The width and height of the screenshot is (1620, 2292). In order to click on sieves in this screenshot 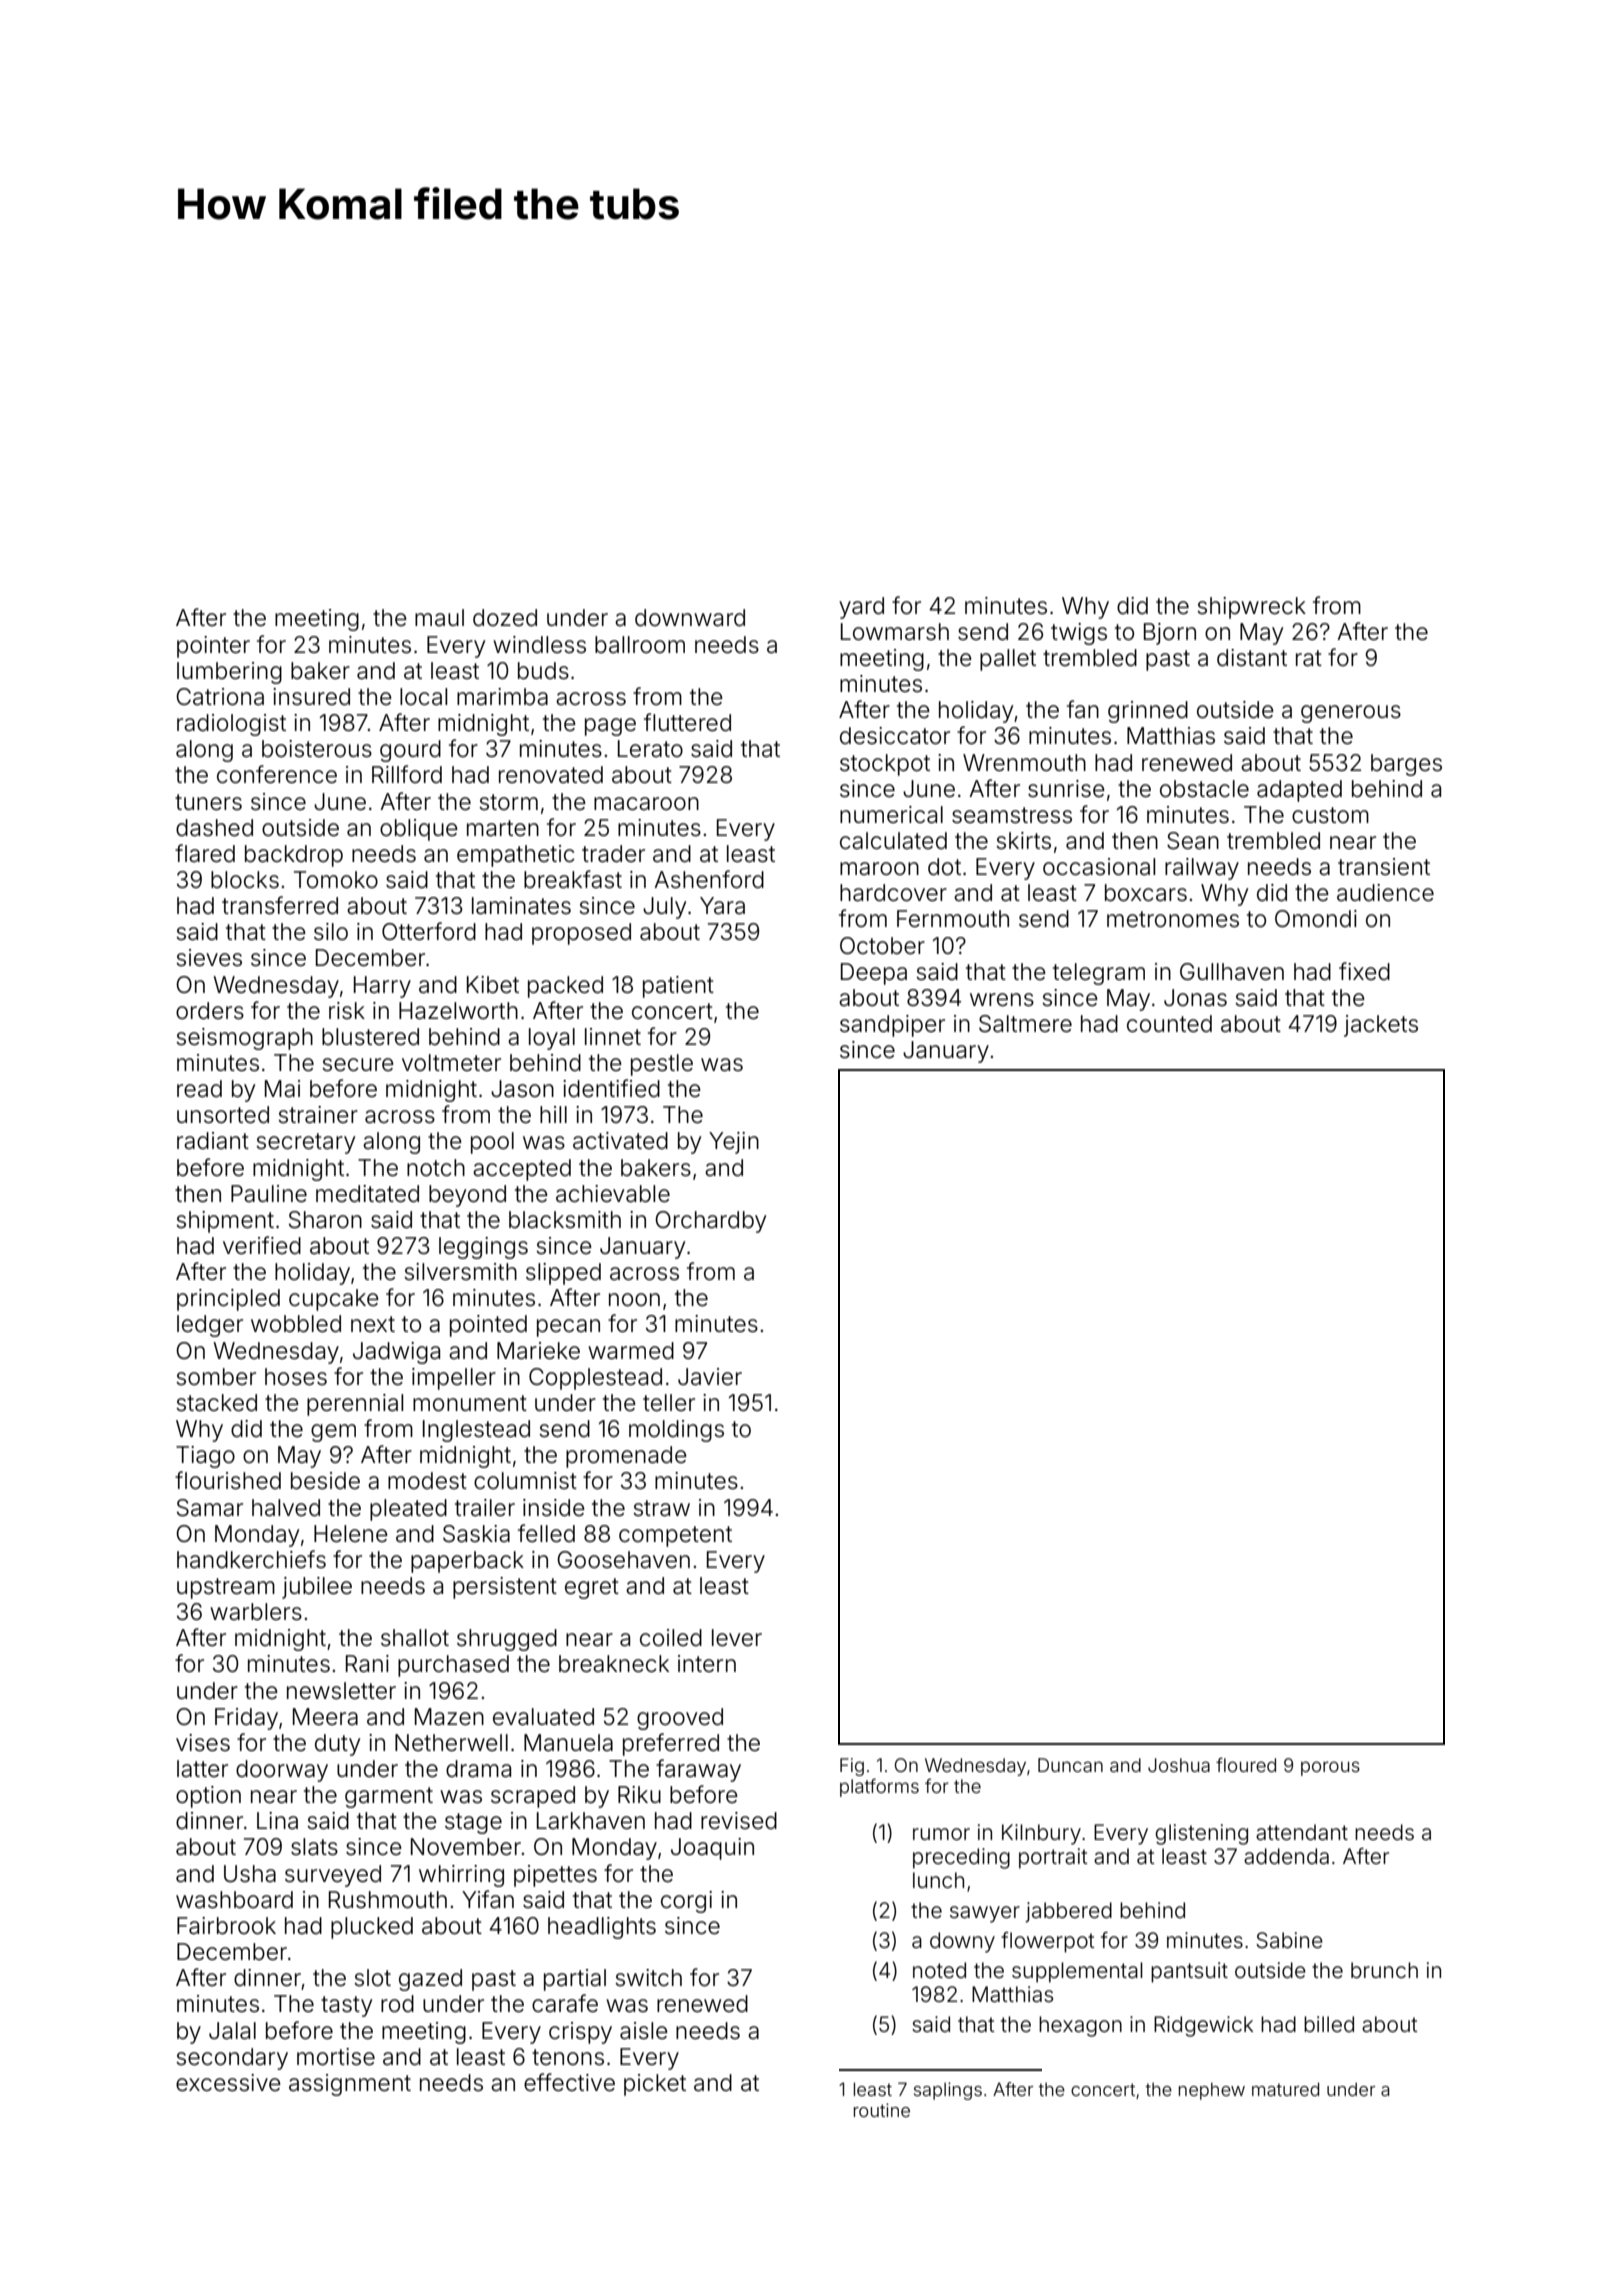, I will do `click(209, 958)`.
